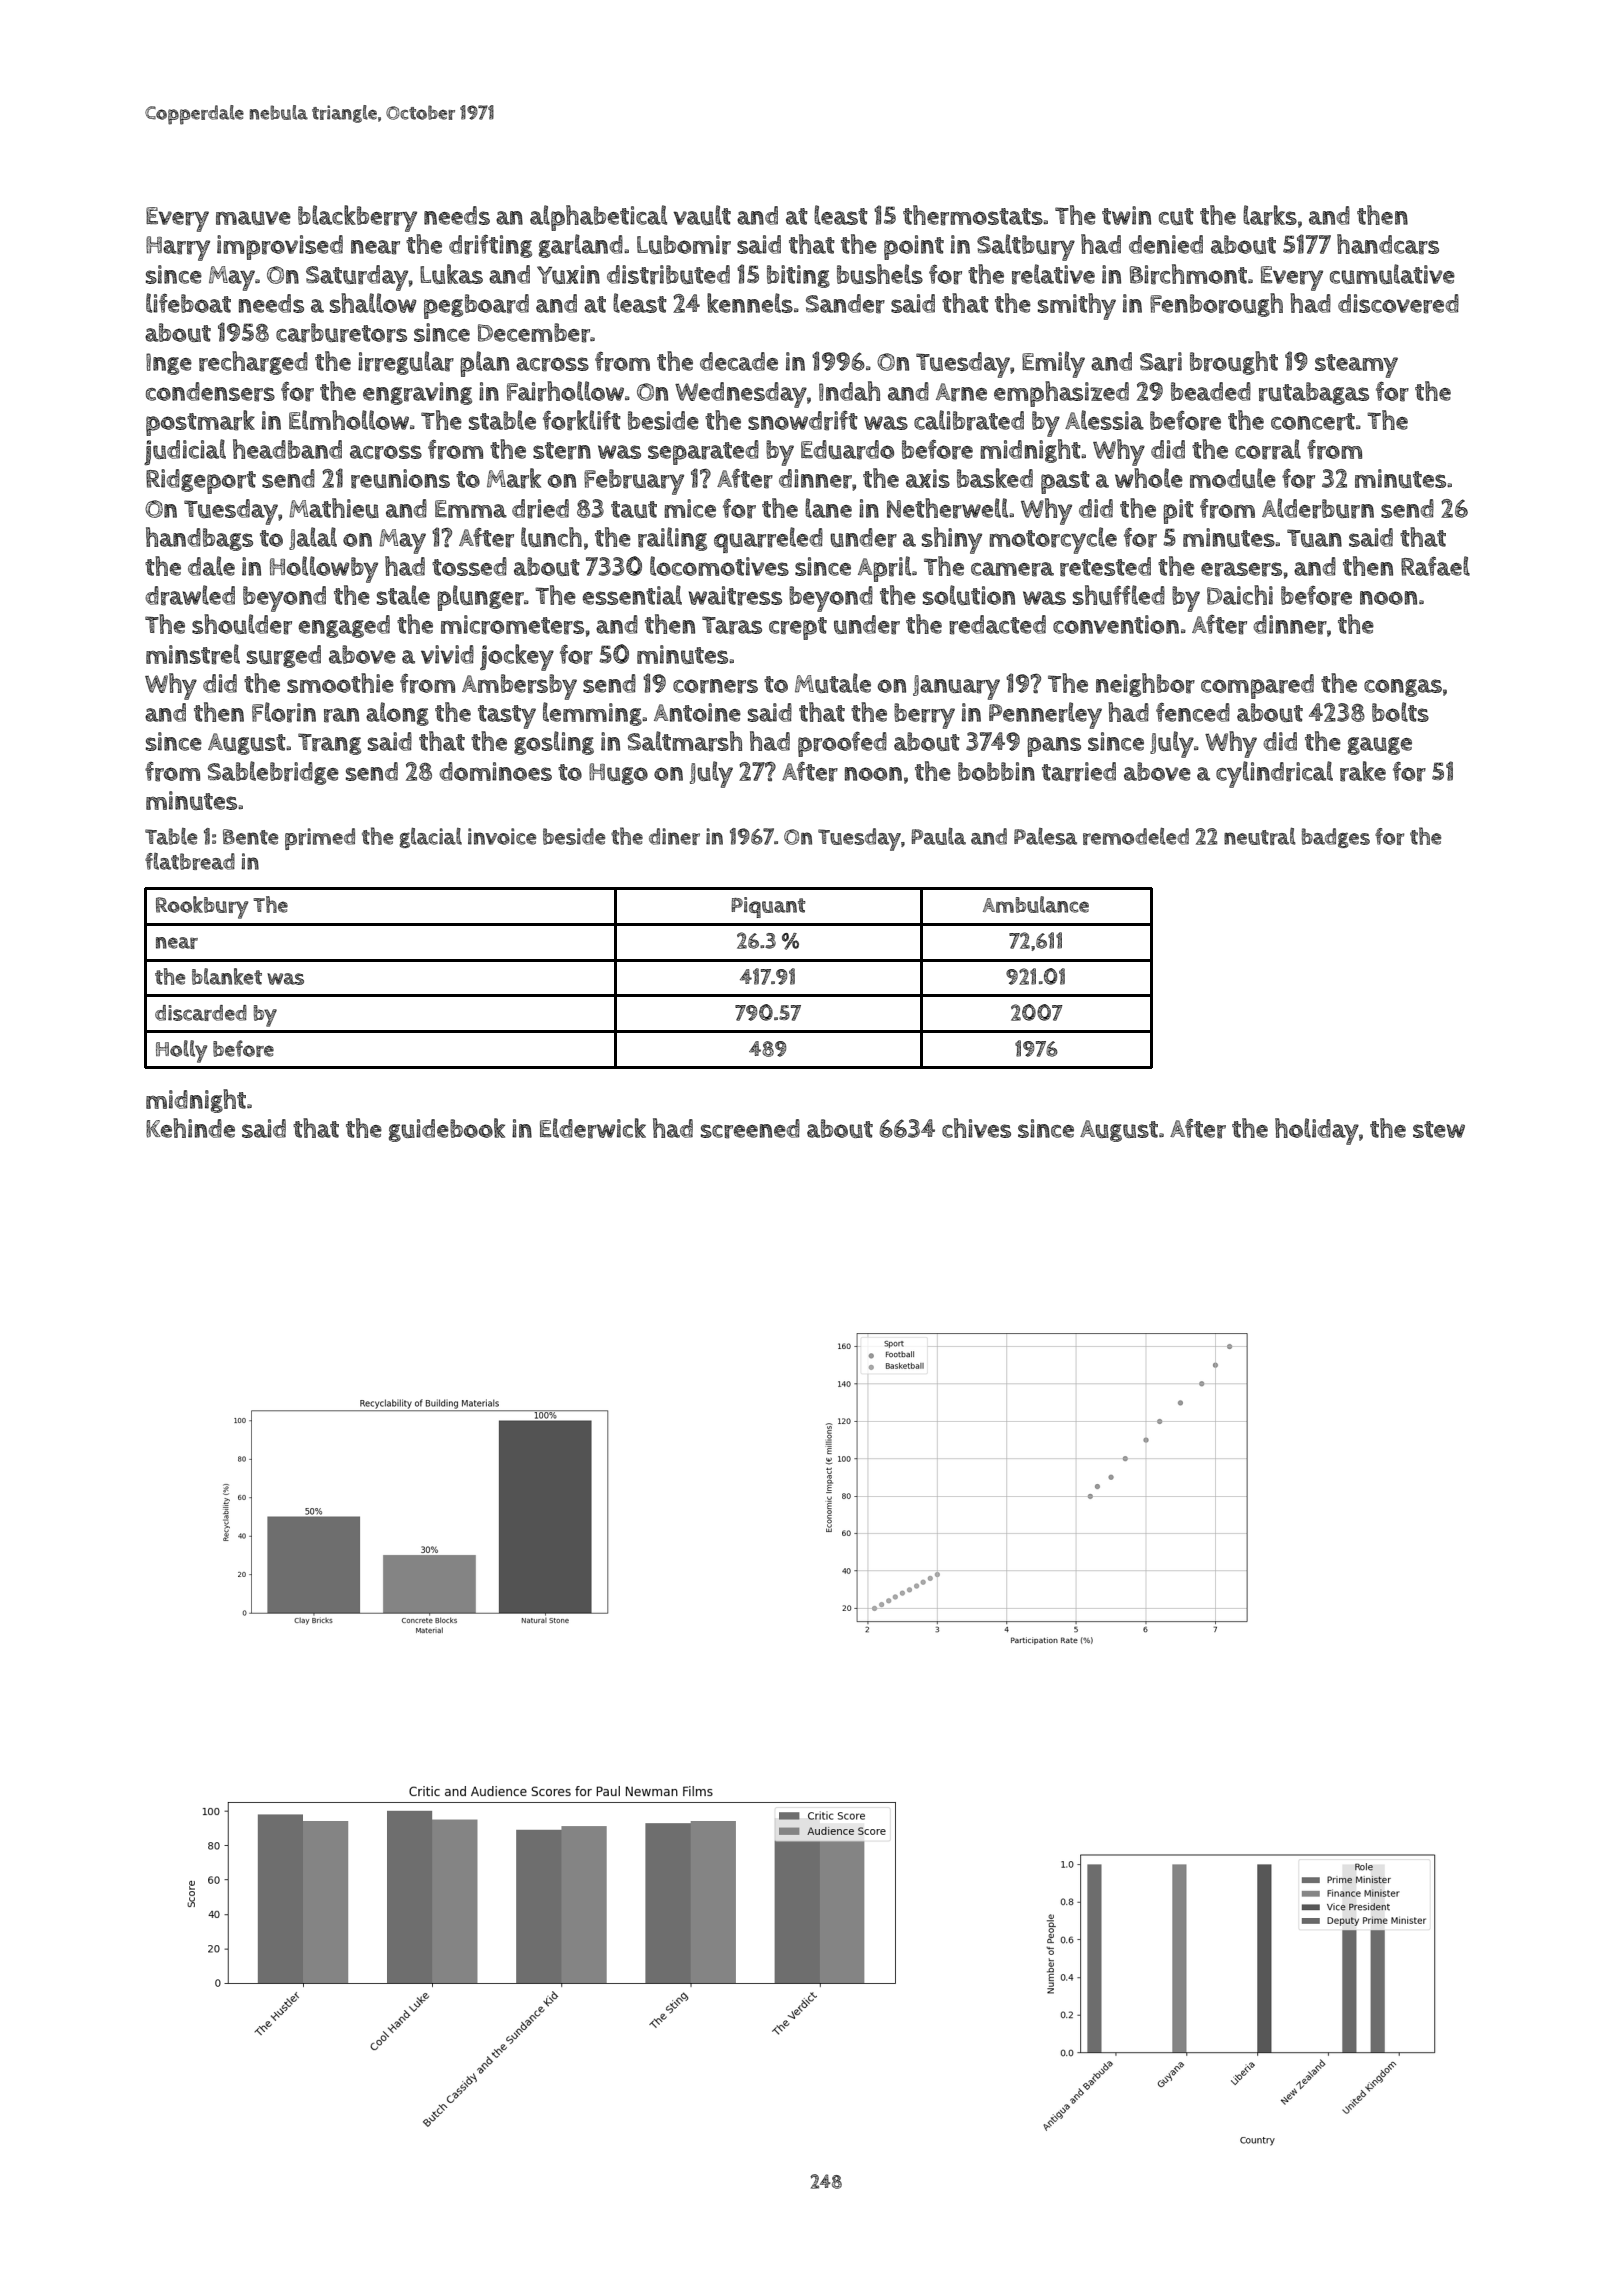 The height and width of the page is (2292, 1620). What do you see at coordinates (976, 1128) in the page?
I see `chives` at bounding box center [976, 1128].
